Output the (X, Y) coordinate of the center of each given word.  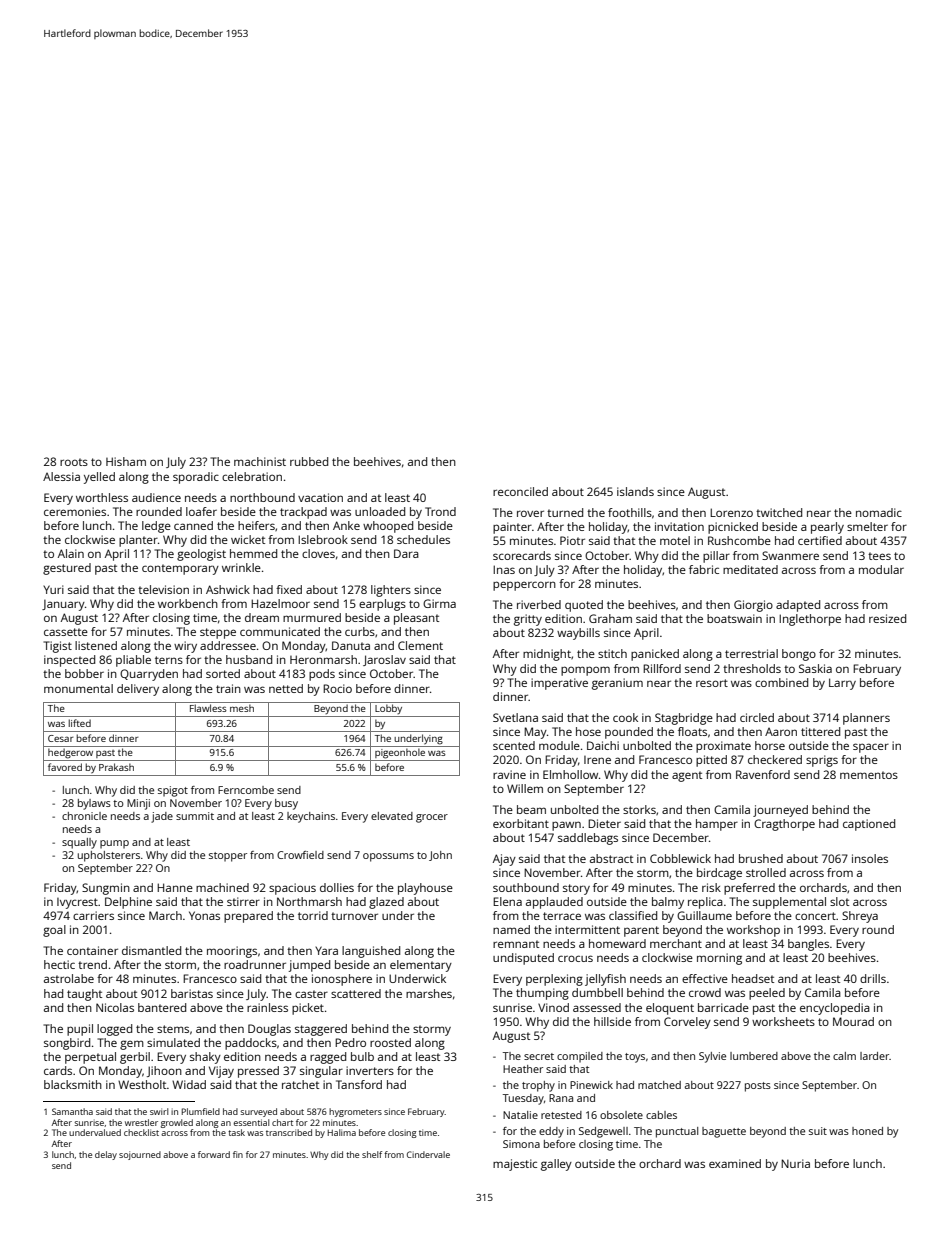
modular (881, 569)
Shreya (860, 917)
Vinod (553, 1007)
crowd (705, 992)
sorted (223, 673)
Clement (420, 645)
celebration (252, 476)
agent (687, 776)
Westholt (142, 1084)
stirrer (243, 901)
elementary (421, 966)
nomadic (879, 512)
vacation (320, 497)
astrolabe (69, 978)
